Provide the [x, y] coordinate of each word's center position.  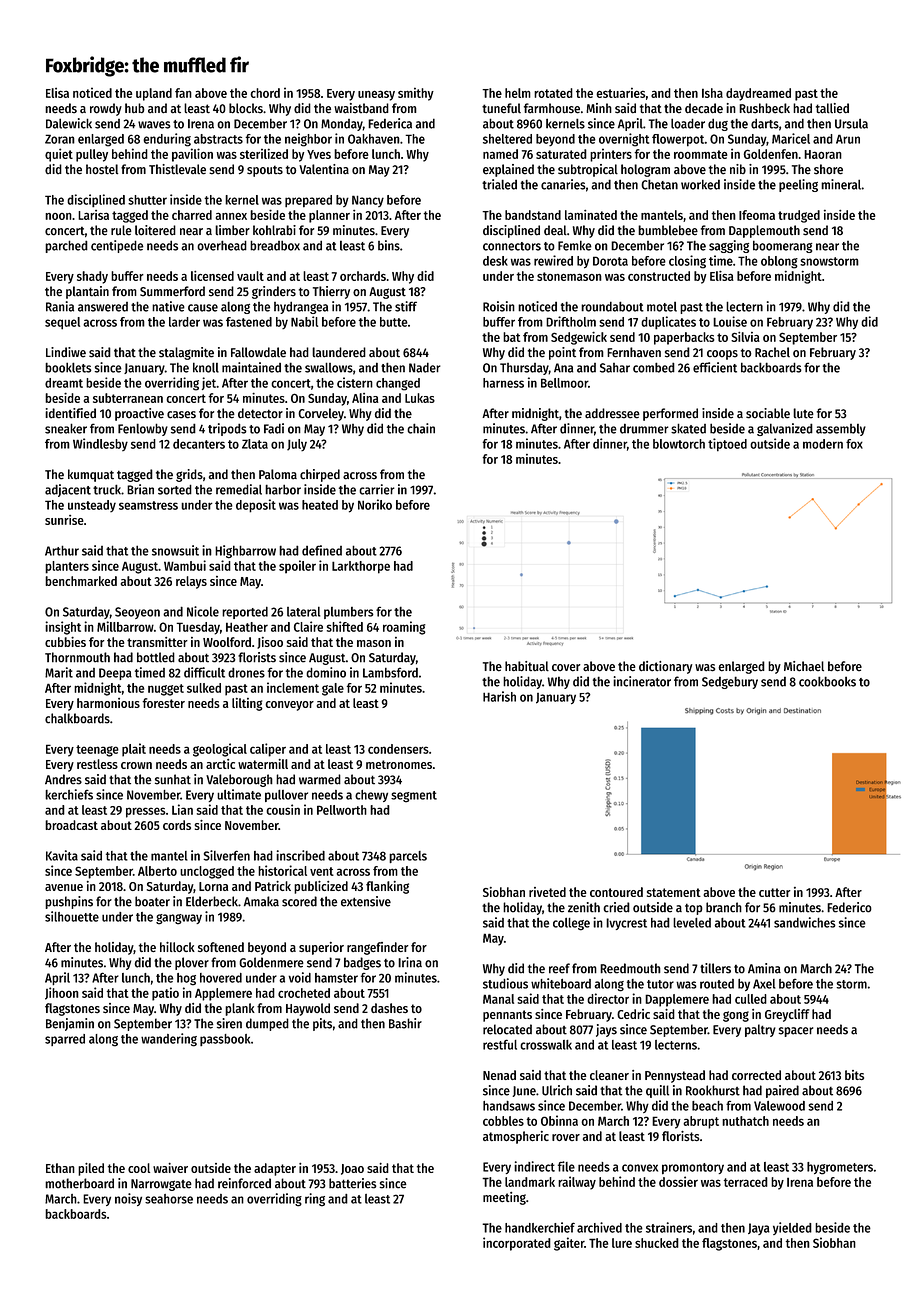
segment [414, 797]
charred [192, 215]
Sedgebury [730, 682]
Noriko [375, 504]
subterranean [128, 398]
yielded [792, 1228]
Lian [182, 809]
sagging [729, 246]
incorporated [517, 1244]
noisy [128, 1199]
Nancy [368, 201]
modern [823, 444]
